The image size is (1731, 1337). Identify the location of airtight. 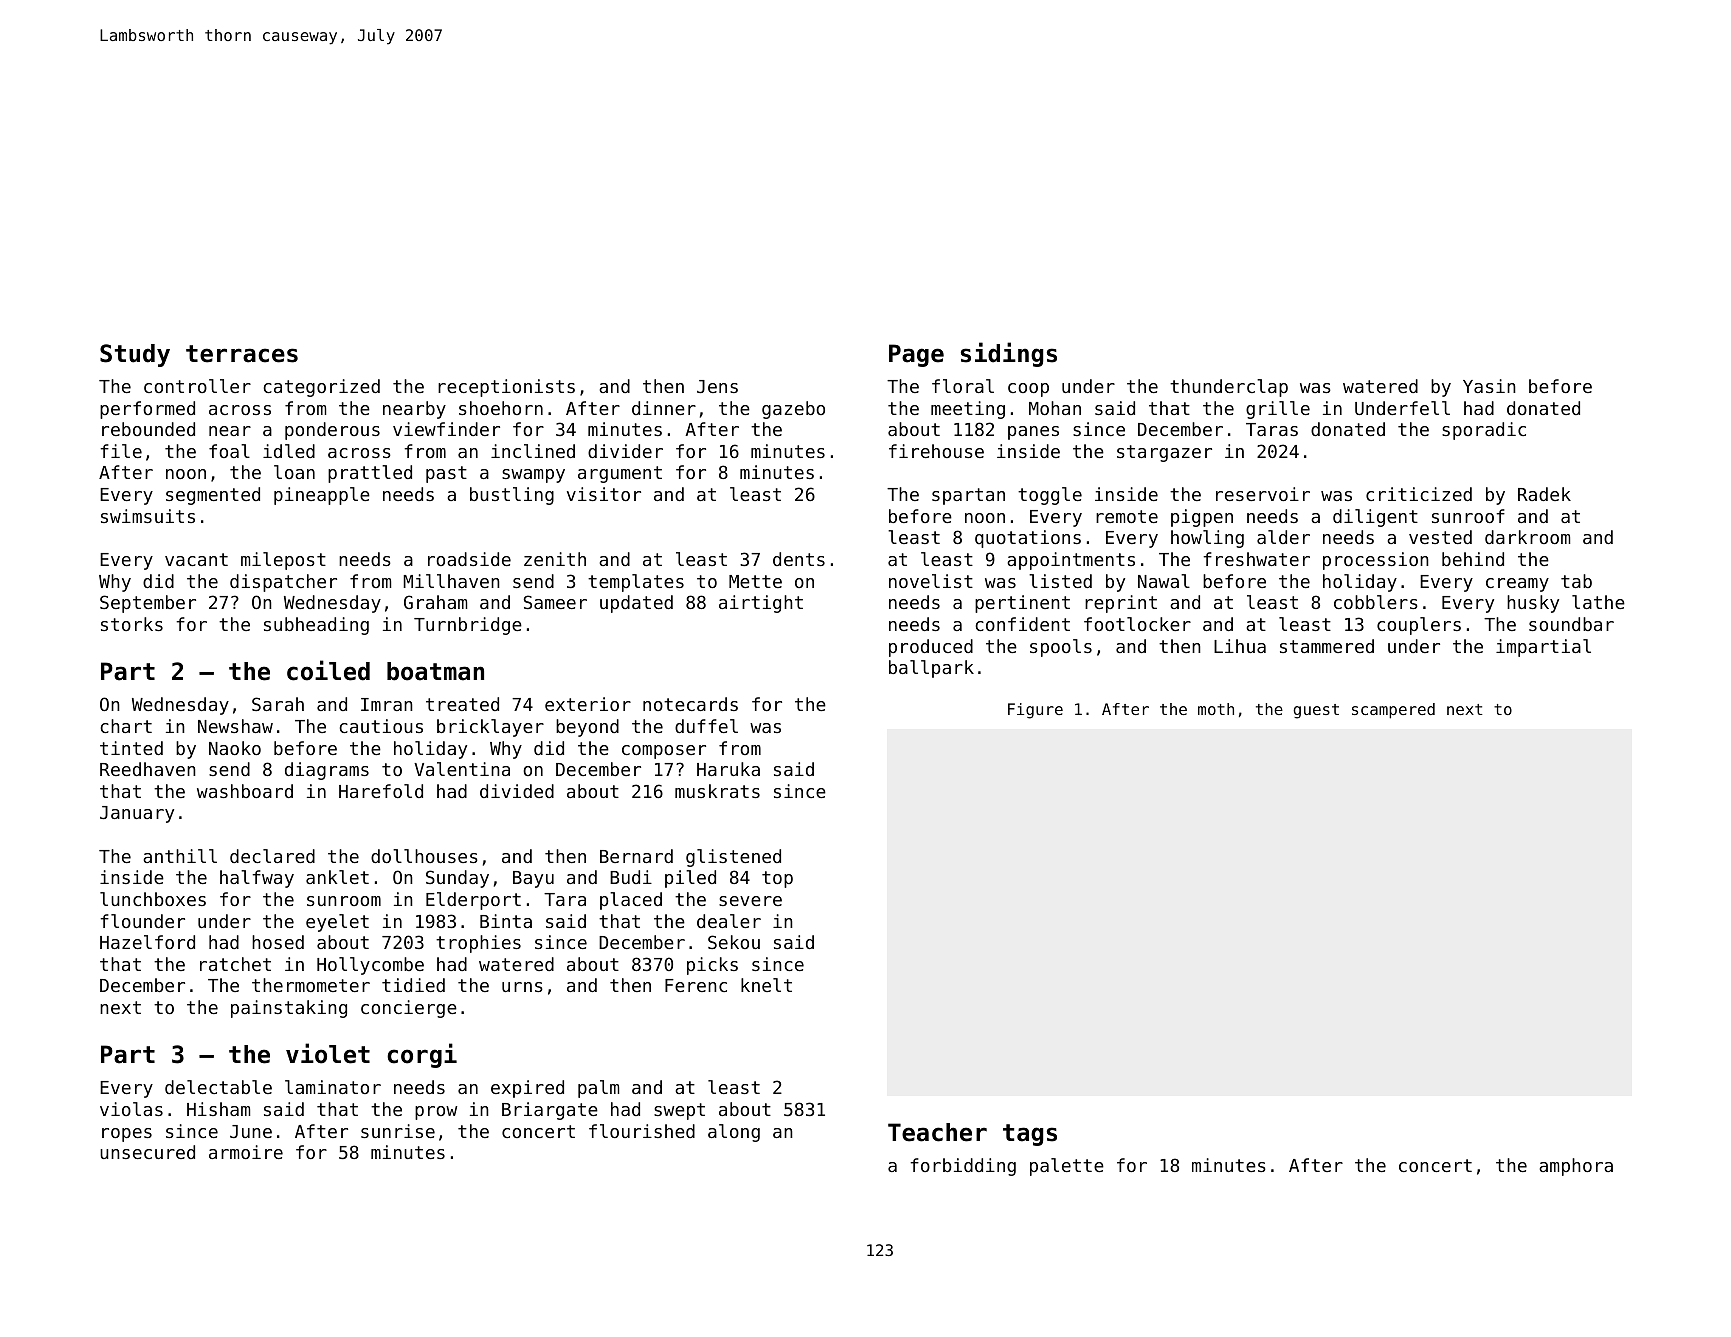
(761, 604).
